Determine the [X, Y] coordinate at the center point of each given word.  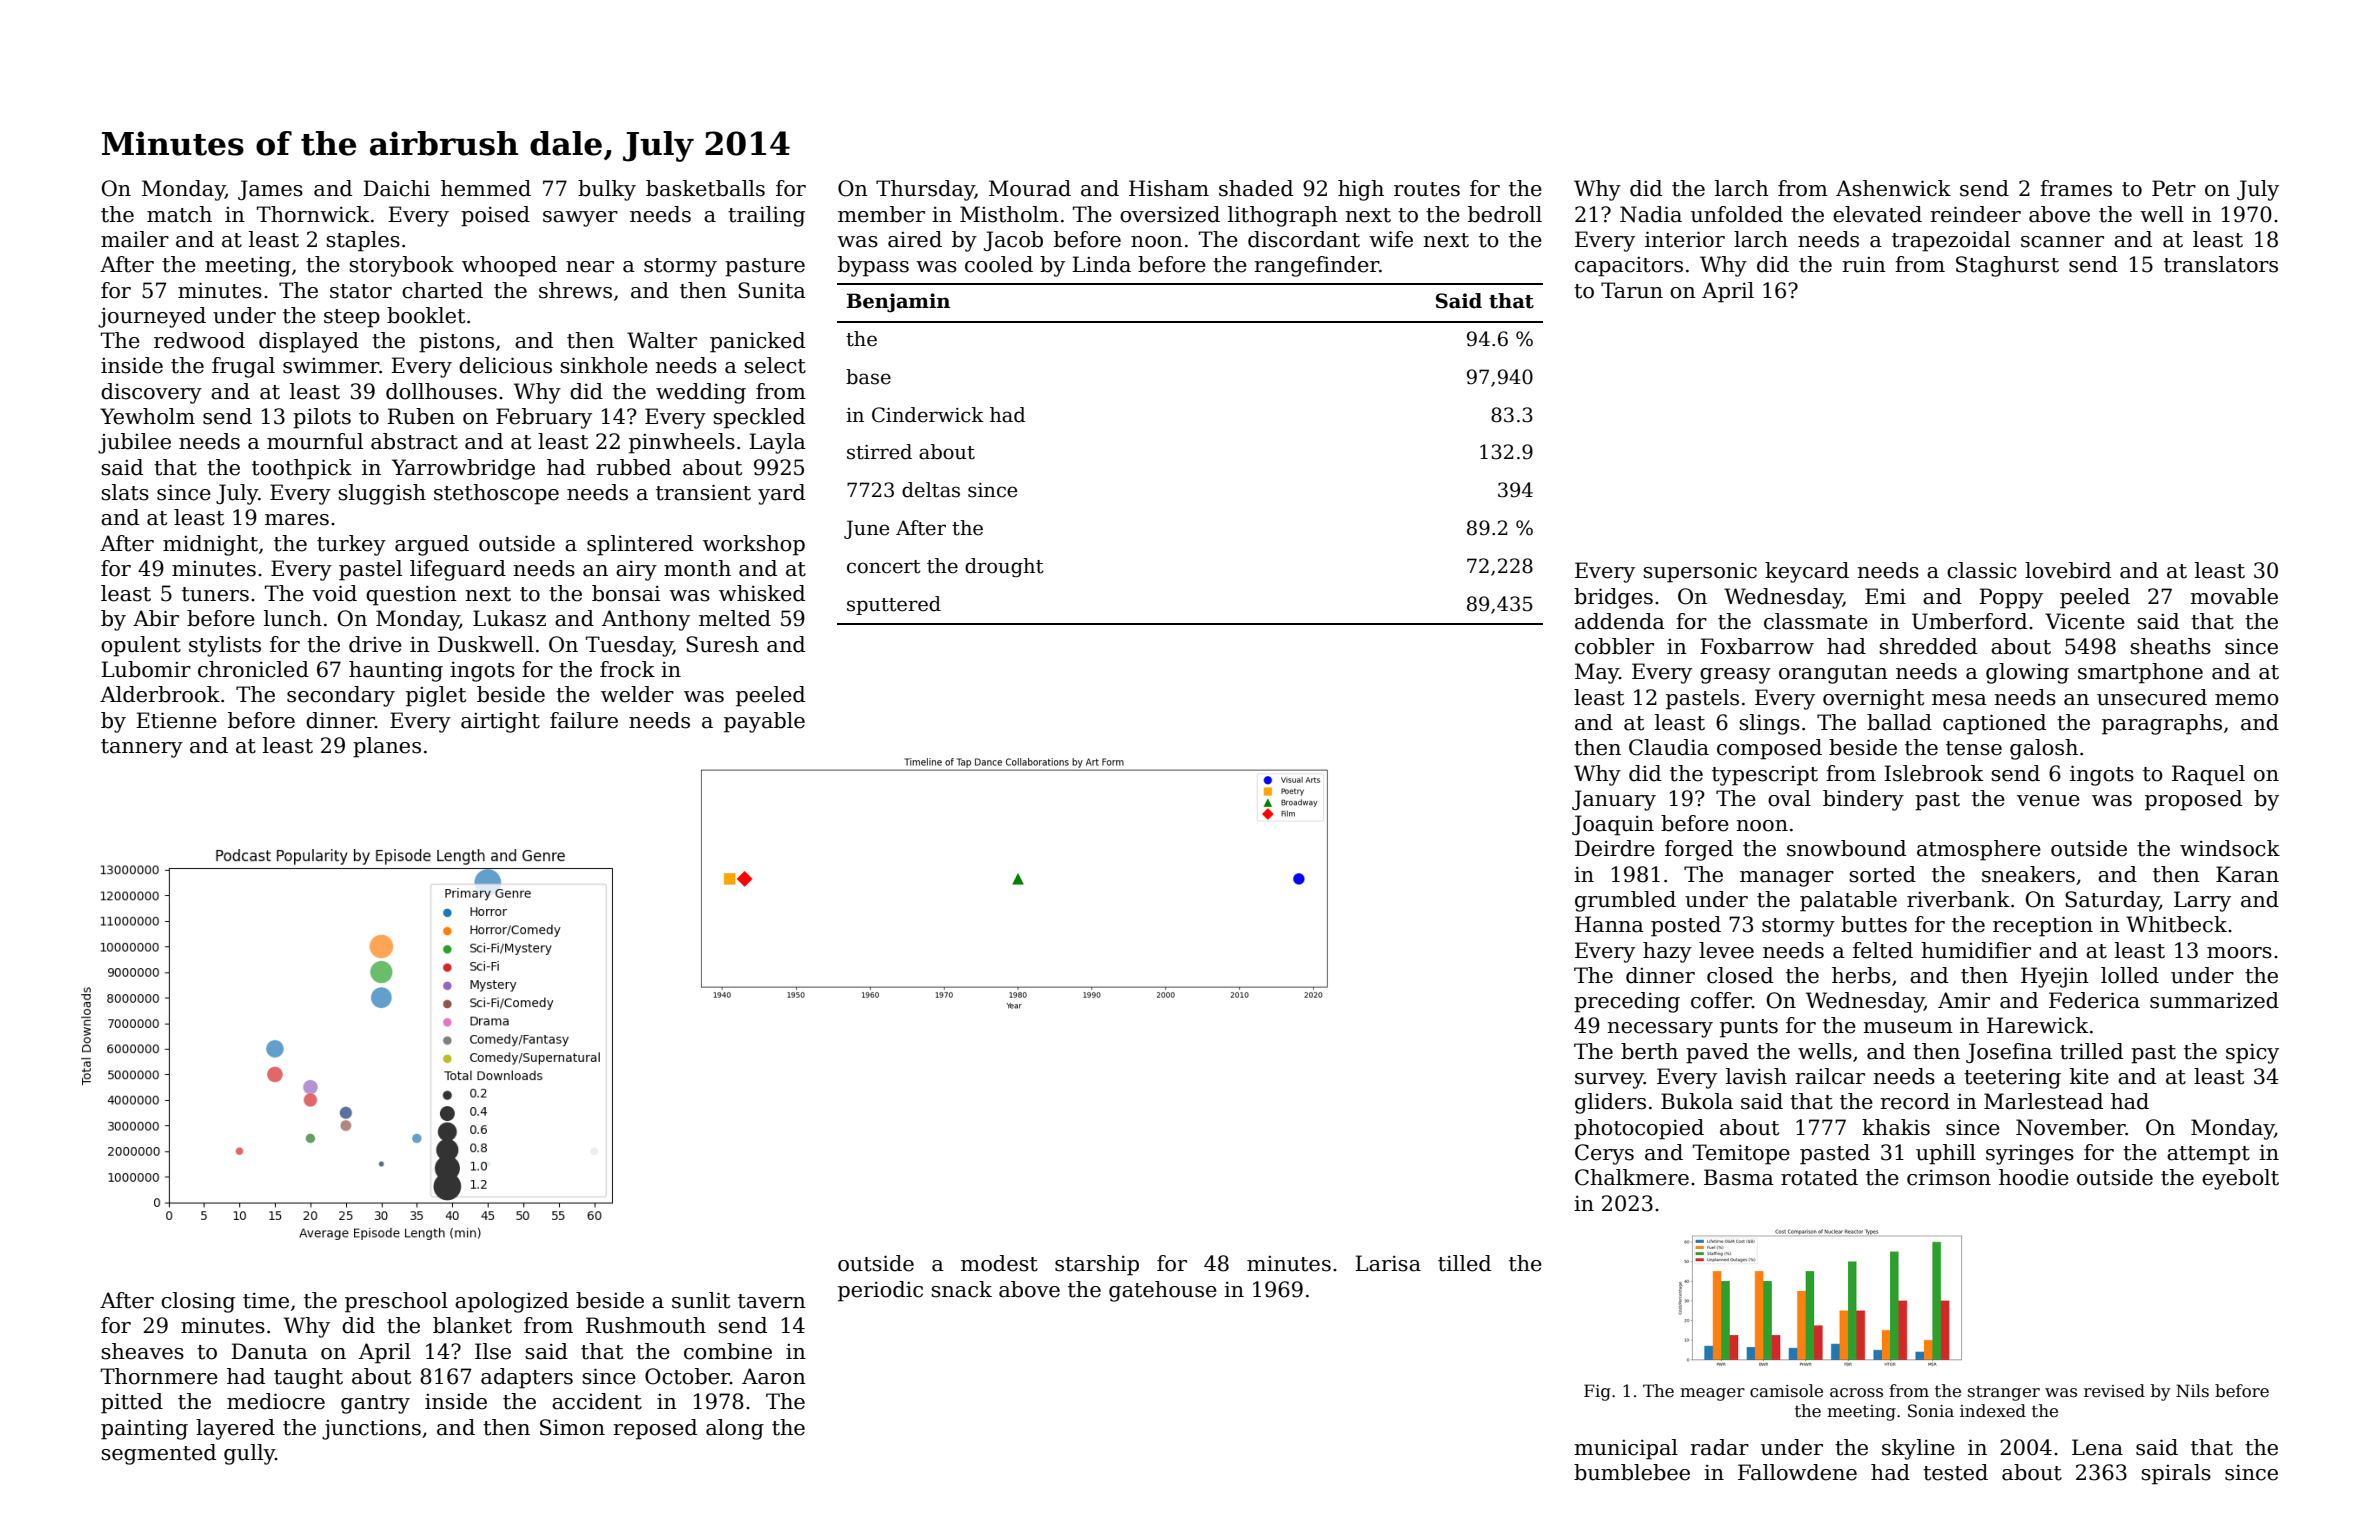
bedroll [1505, 214]
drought [1004, 568]
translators [2221, 264]
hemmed [486, 188]
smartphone [2140, 673]
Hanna [1609, 924]
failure [584, 720]
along [735, 1429]
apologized [512, 1302]
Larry [2202, 901]
